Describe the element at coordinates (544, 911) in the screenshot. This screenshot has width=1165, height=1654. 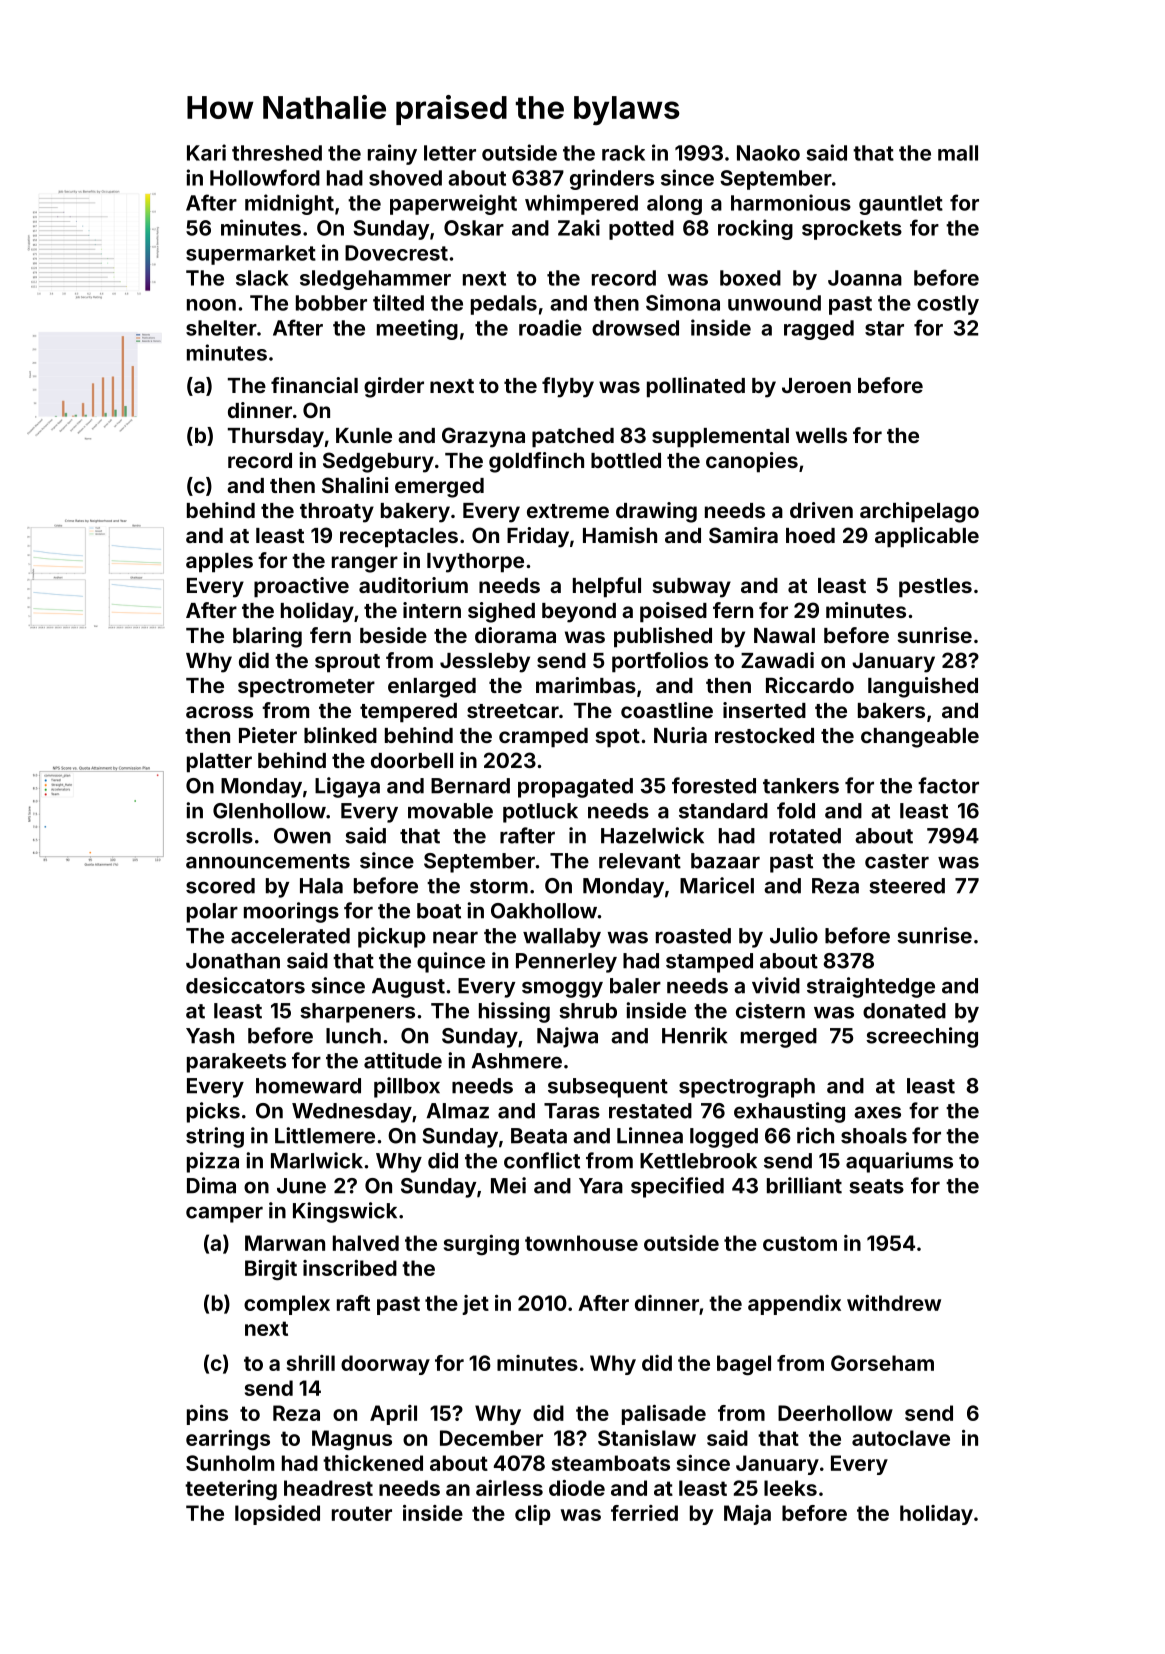
I see `Oakhollow` at that location.
